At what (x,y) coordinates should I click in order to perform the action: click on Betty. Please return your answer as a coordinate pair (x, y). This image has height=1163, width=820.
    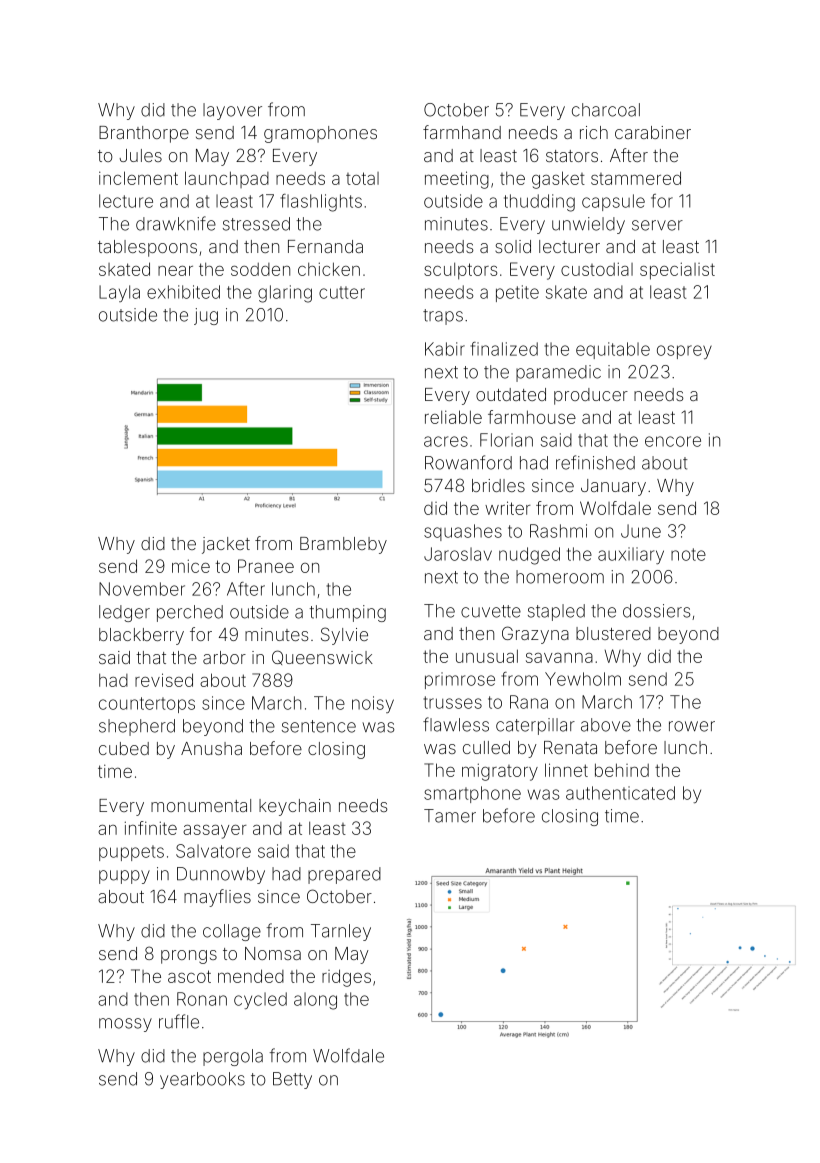
    Looking at the image, I should click on (292, 1080).
